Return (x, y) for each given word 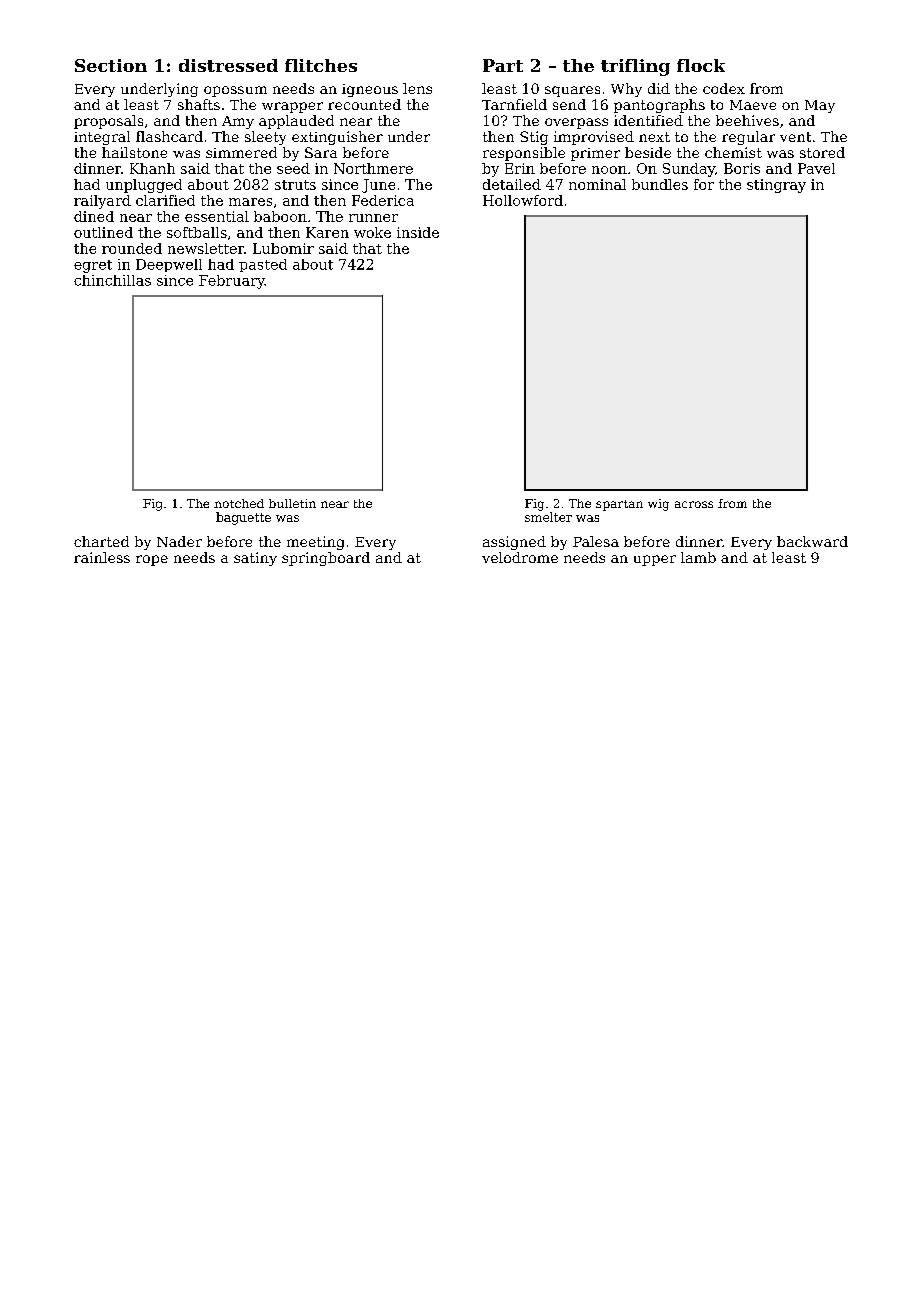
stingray (776, 186)
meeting (315, 543)
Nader (179, 541)
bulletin (292, 503)
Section (111, 65)
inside (418, 232)
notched (239, 503)
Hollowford (523, 200)
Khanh (152, 168)
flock (701, 65)
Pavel (816, 168)
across (694, 504)
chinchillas (112, 280)
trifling (635, 67)
